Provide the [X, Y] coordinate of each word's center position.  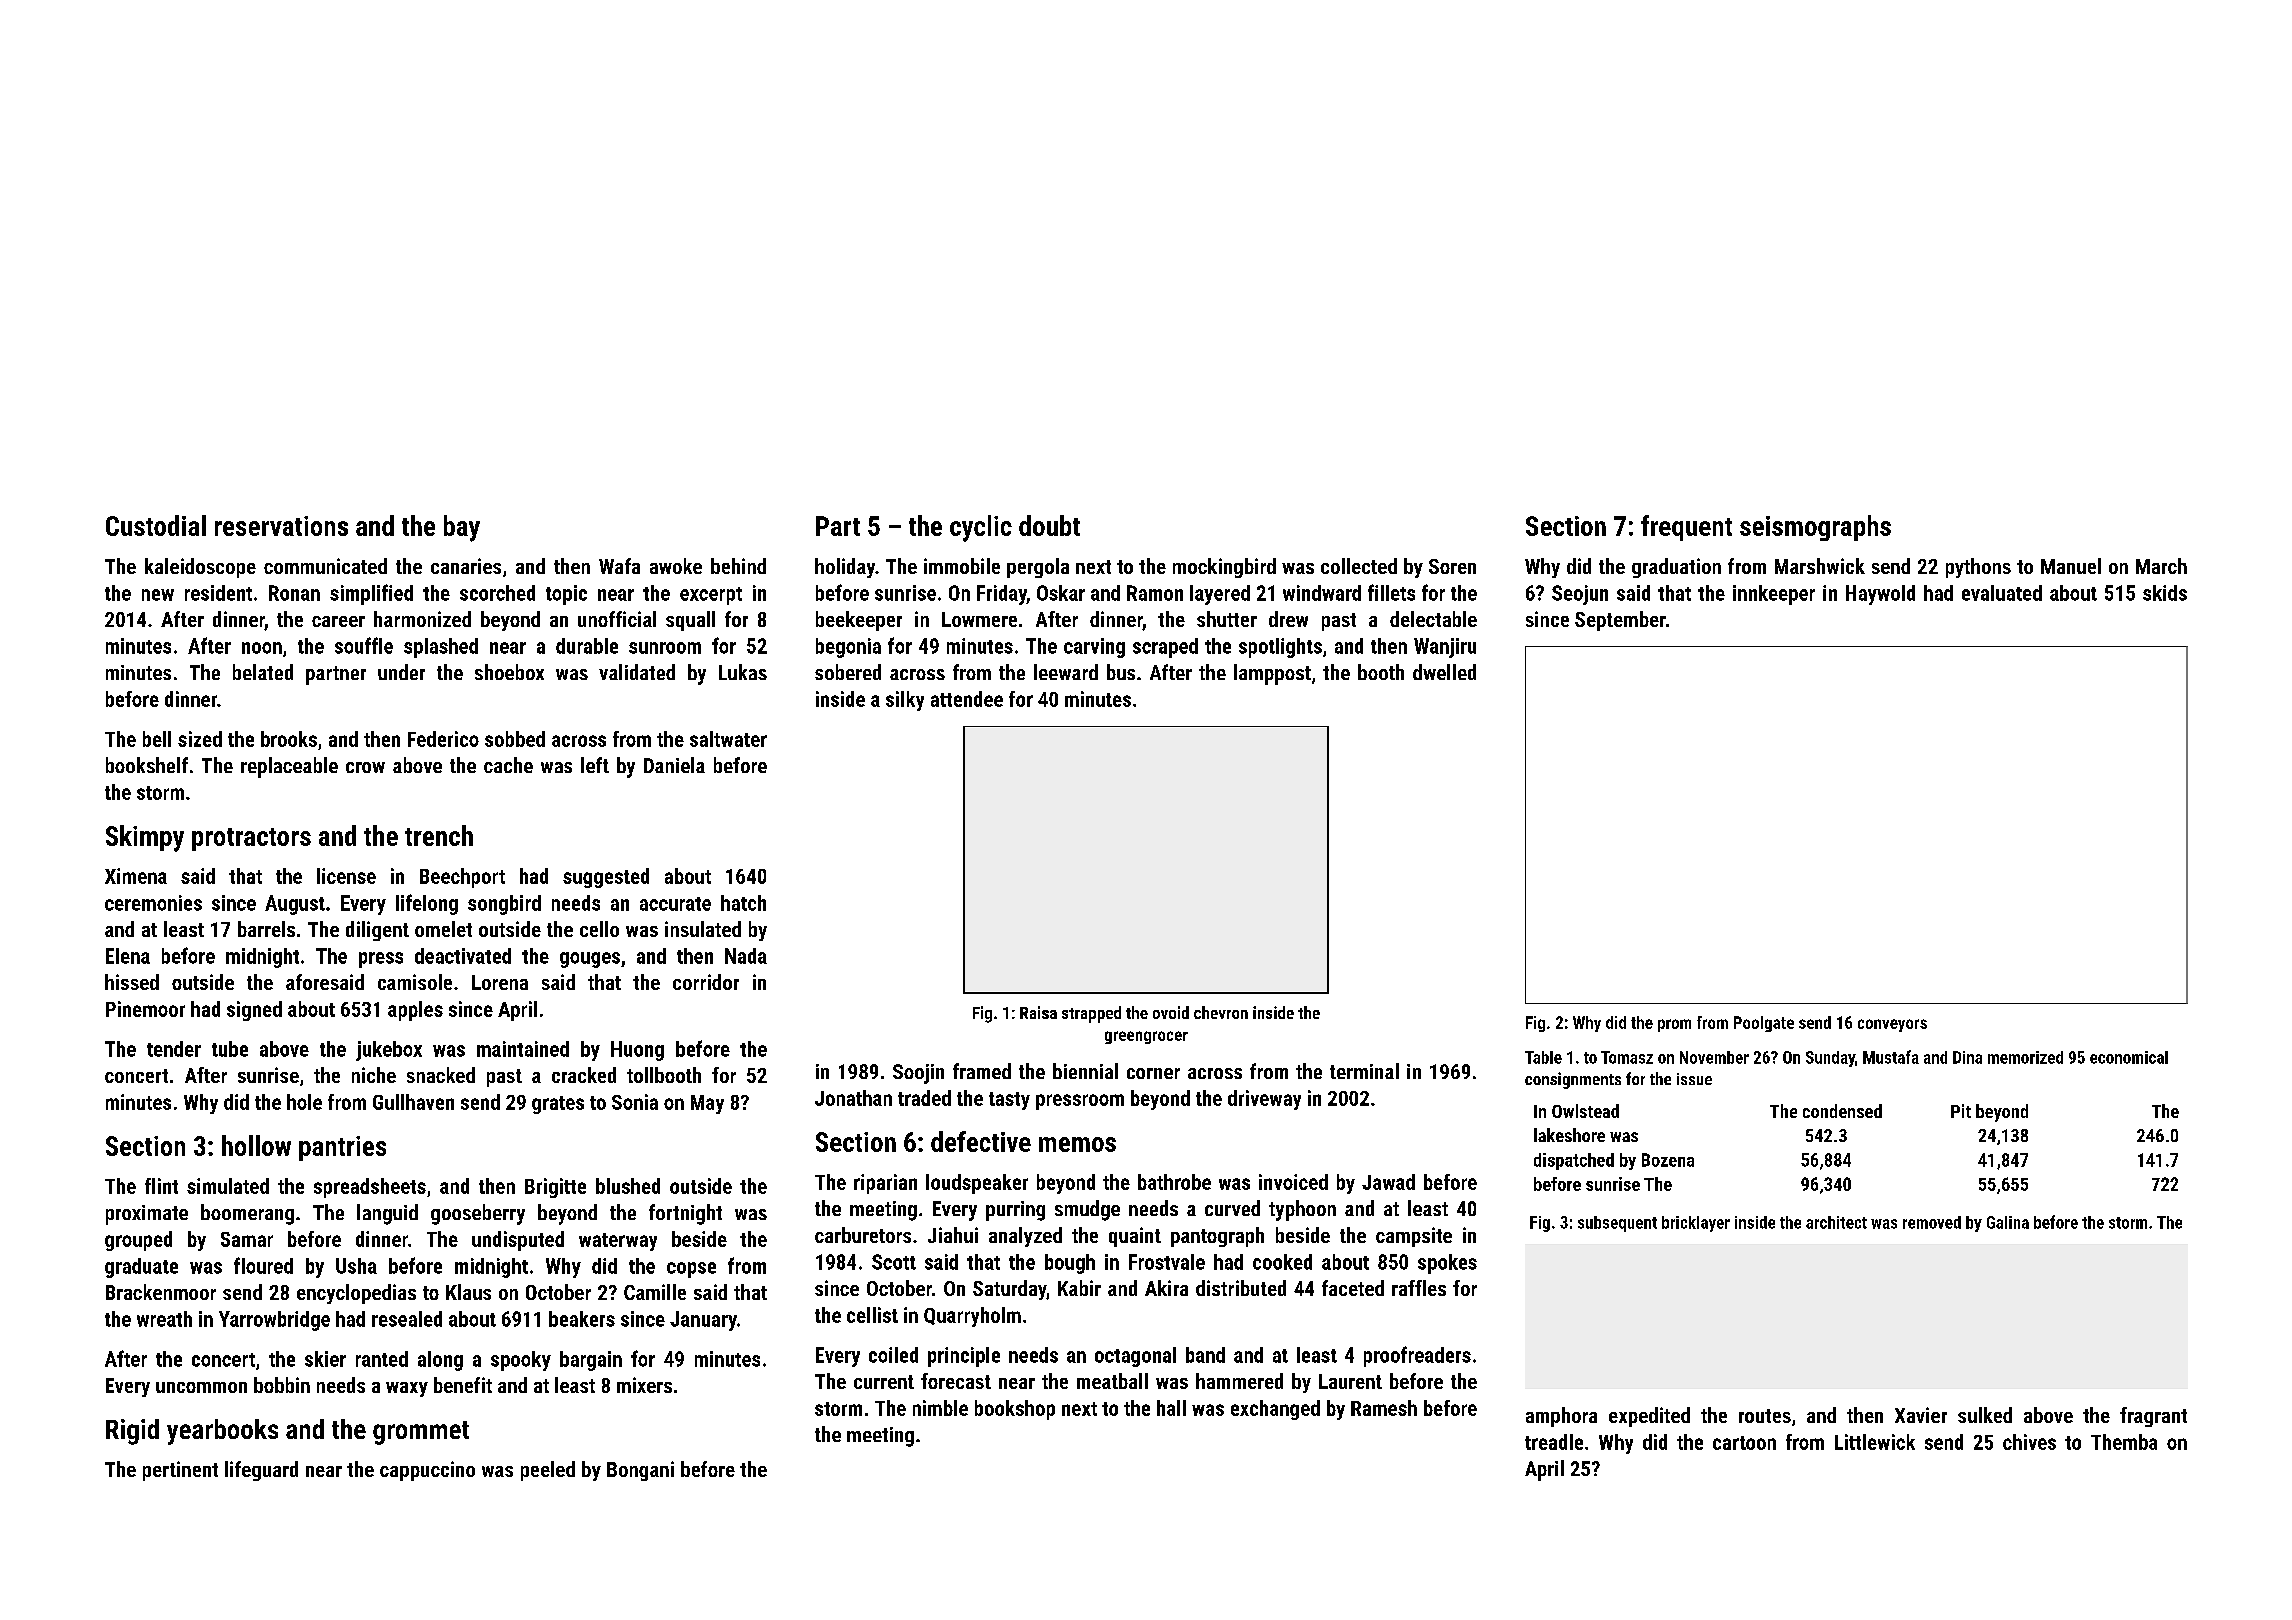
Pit [1961, 1111]
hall [1171, 1408]
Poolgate [1764, 1024]
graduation [1676, 568]
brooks [289, 739]
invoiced [1293, 1182]
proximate [147, 1215]
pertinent [180, 1471]
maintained [523, 1049]
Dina [1967, 1057]
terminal [1364, 1071]
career [338, 621]
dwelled [1444, 672]
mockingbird [1224, 568]
